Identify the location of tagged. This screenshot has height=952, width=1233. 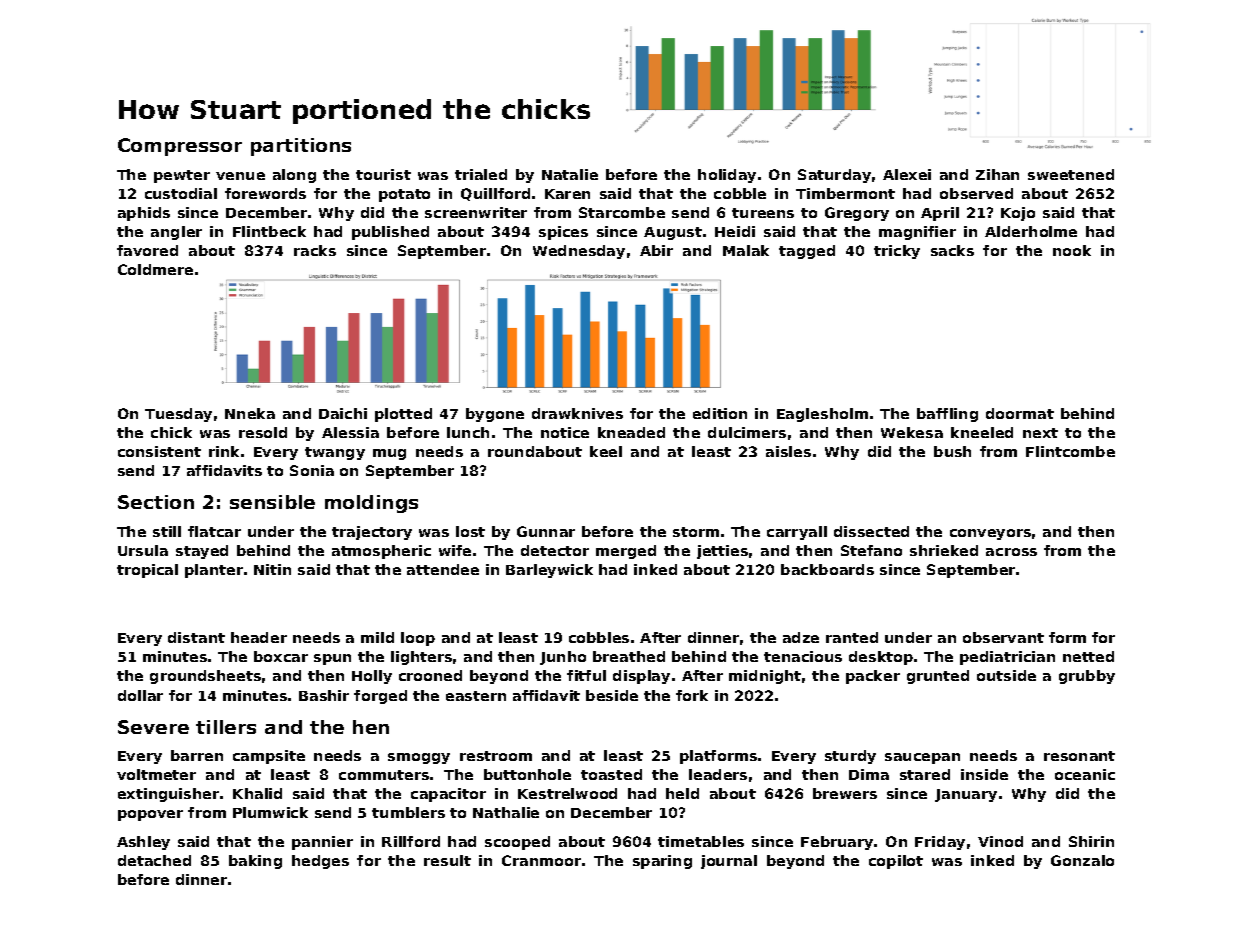
(807, 252).
